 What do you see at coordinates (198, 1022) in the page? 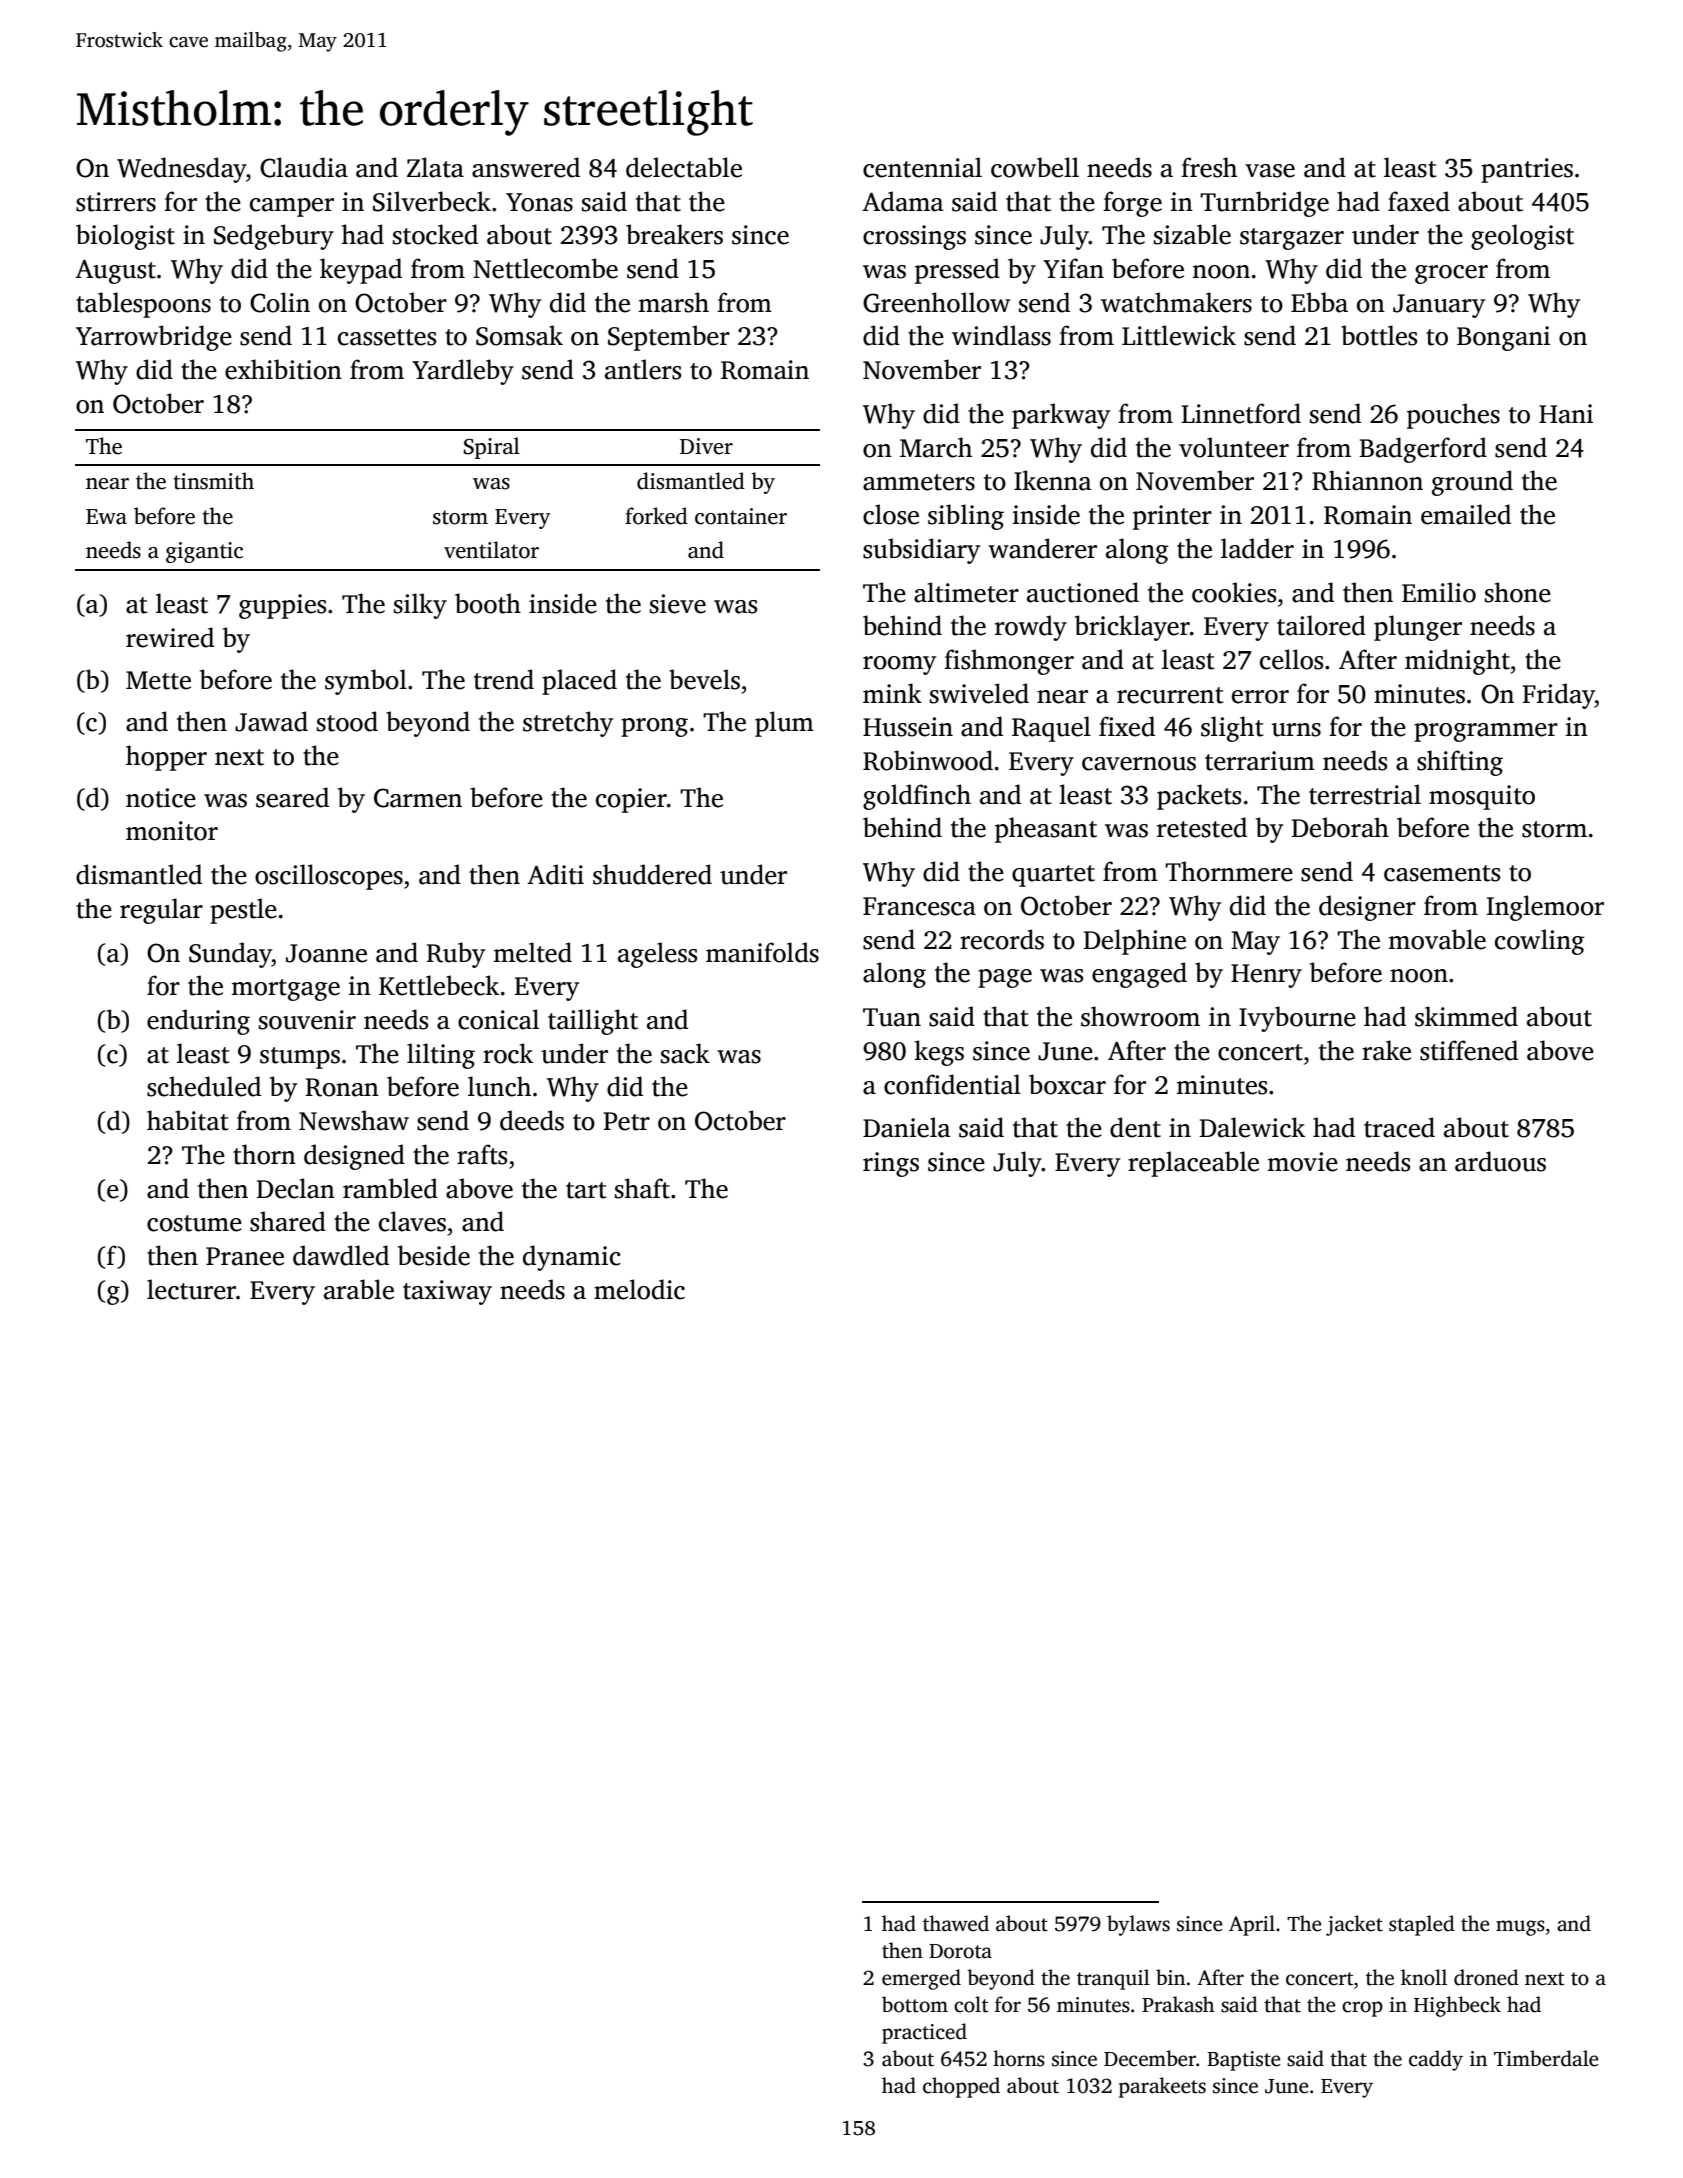
I see `enduring` at bounding box center [198, 1022].
